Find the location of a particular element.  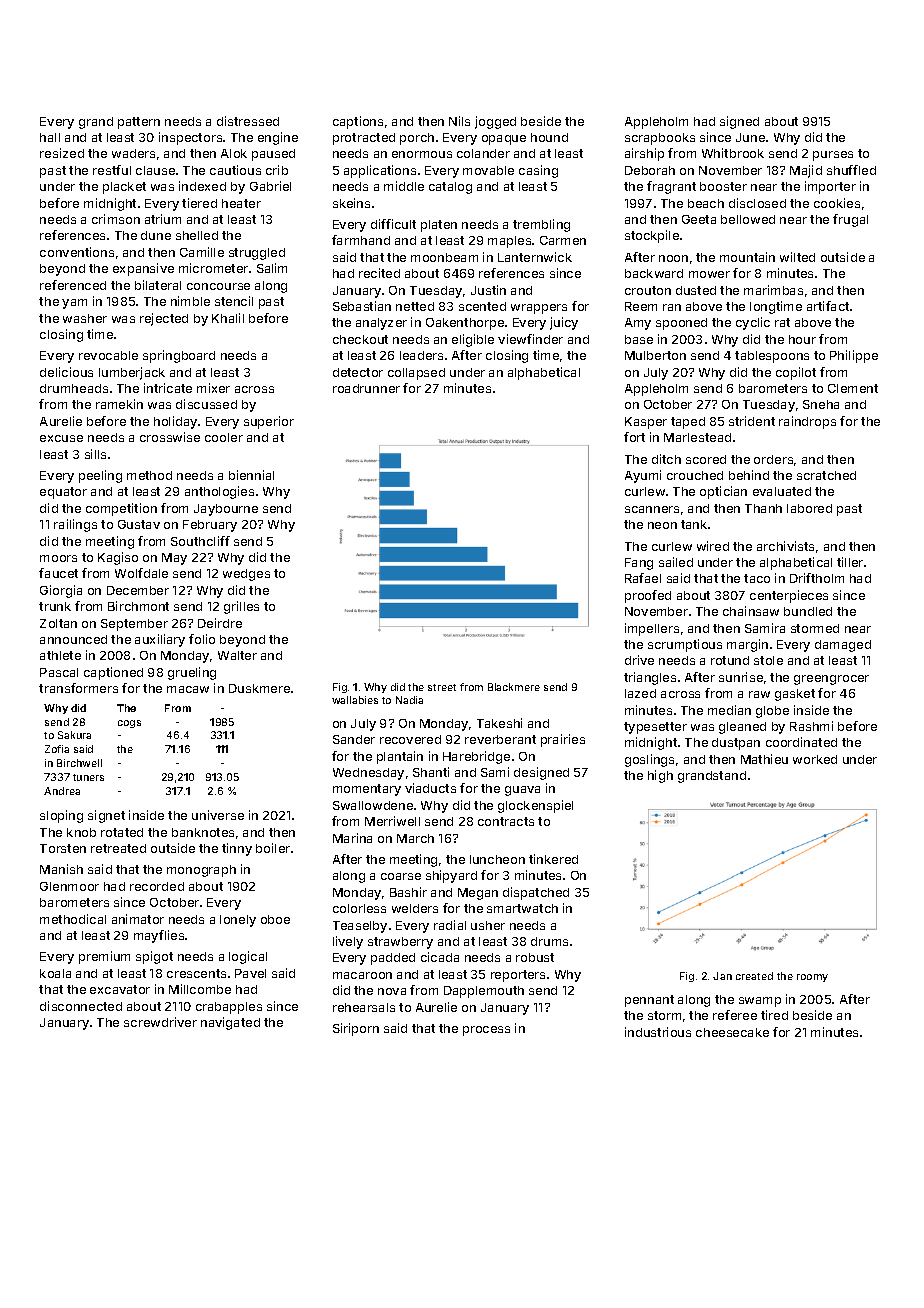

wallabies is located at coordinates (355, 700).
